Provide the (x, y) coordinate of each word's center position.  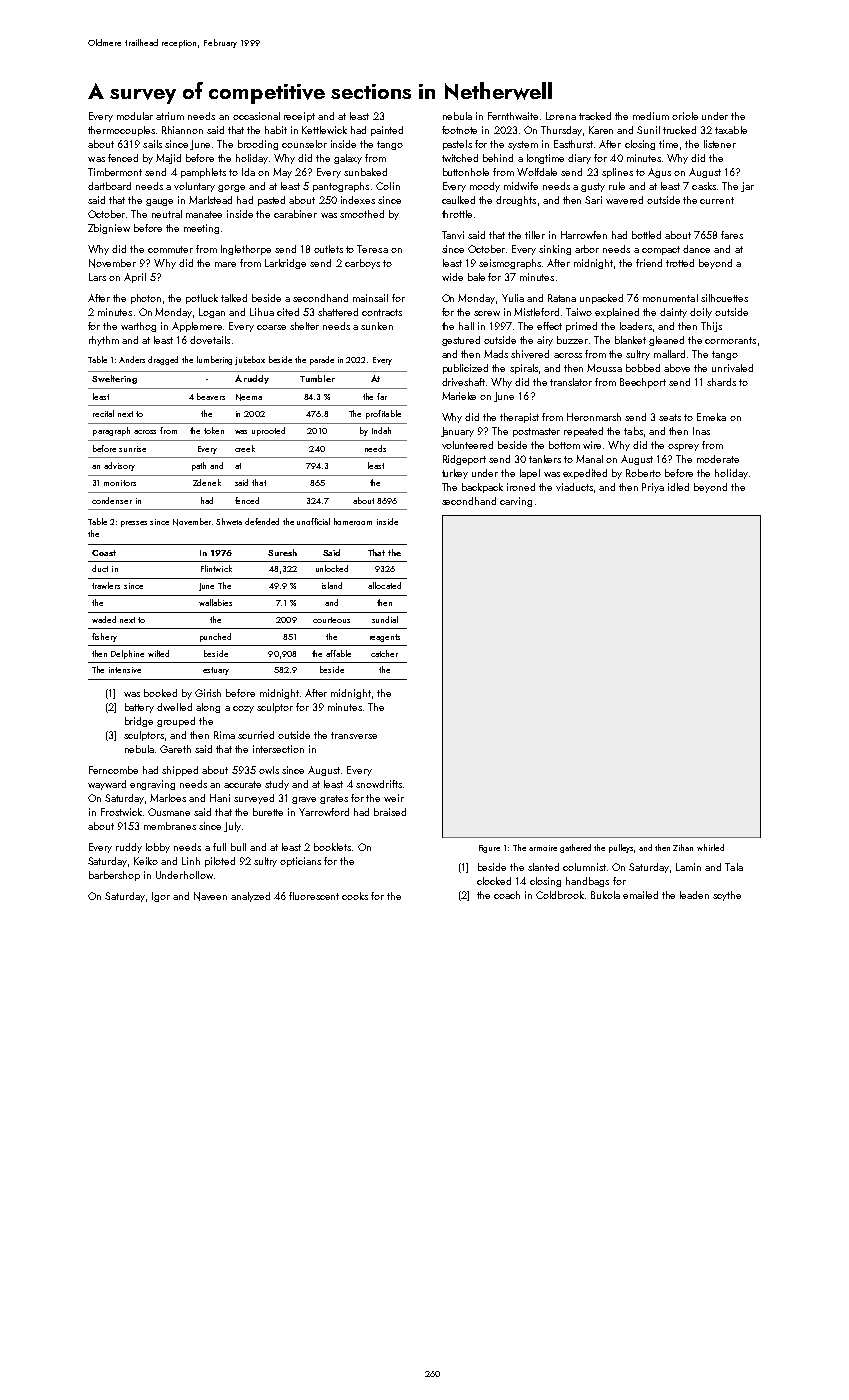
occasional (256, 116)
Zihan (683, 847)
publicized (465, 369)
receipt (299, 117)
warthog (138, 327)
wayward (107, 785)
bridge (139, 722)
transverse (354, 735)
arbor (587, 249)
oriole (685, 116)
